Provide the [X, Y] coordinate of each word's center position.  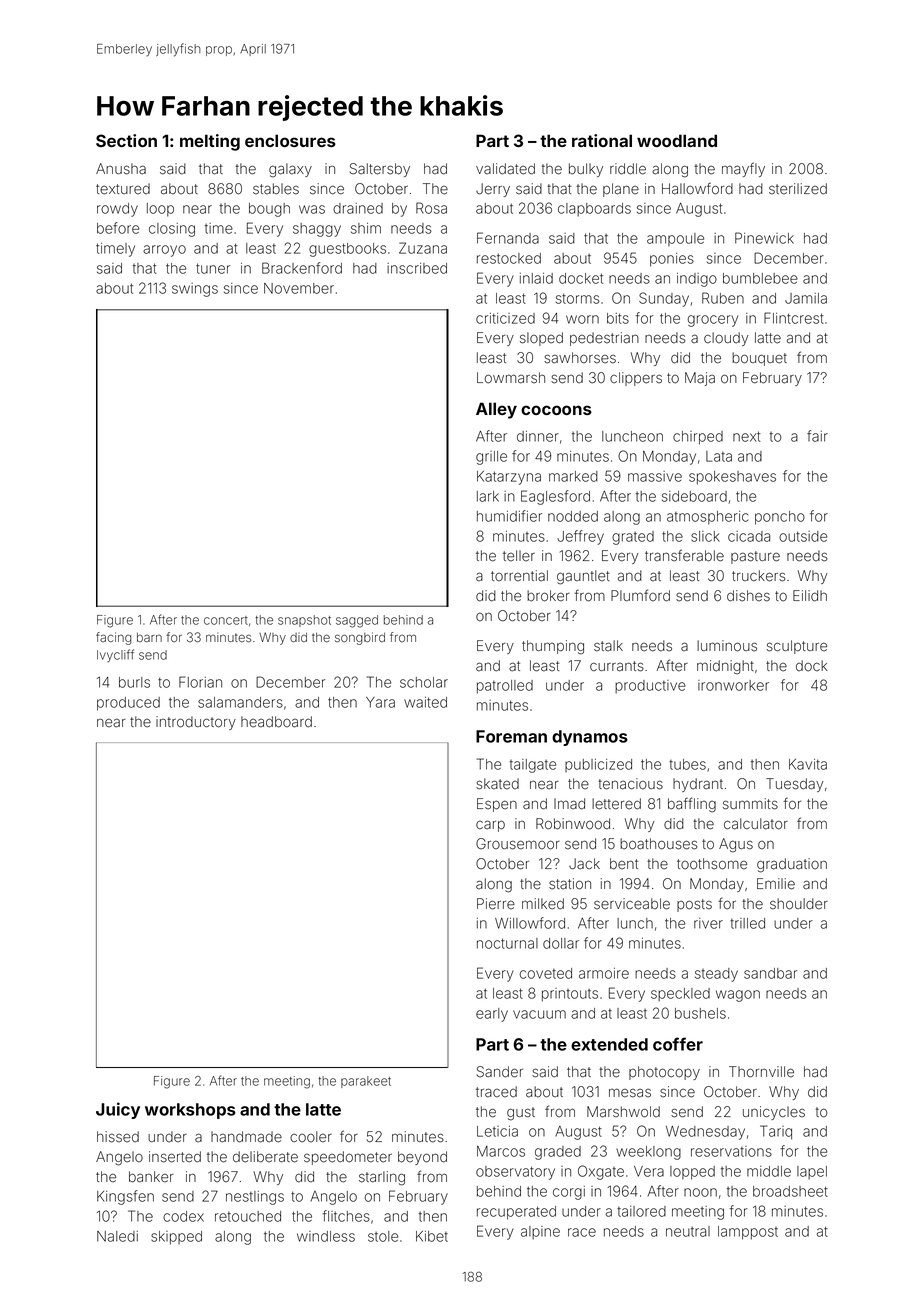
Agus [736, 845]
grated [633, 538]
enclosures [290, 140]
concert [226, 620]
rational [602, 140]
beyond [422, 1158]
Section [126, 140]
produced [128, 704]
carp [490, 826]
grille [491, 458]
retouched [248, 1216]
